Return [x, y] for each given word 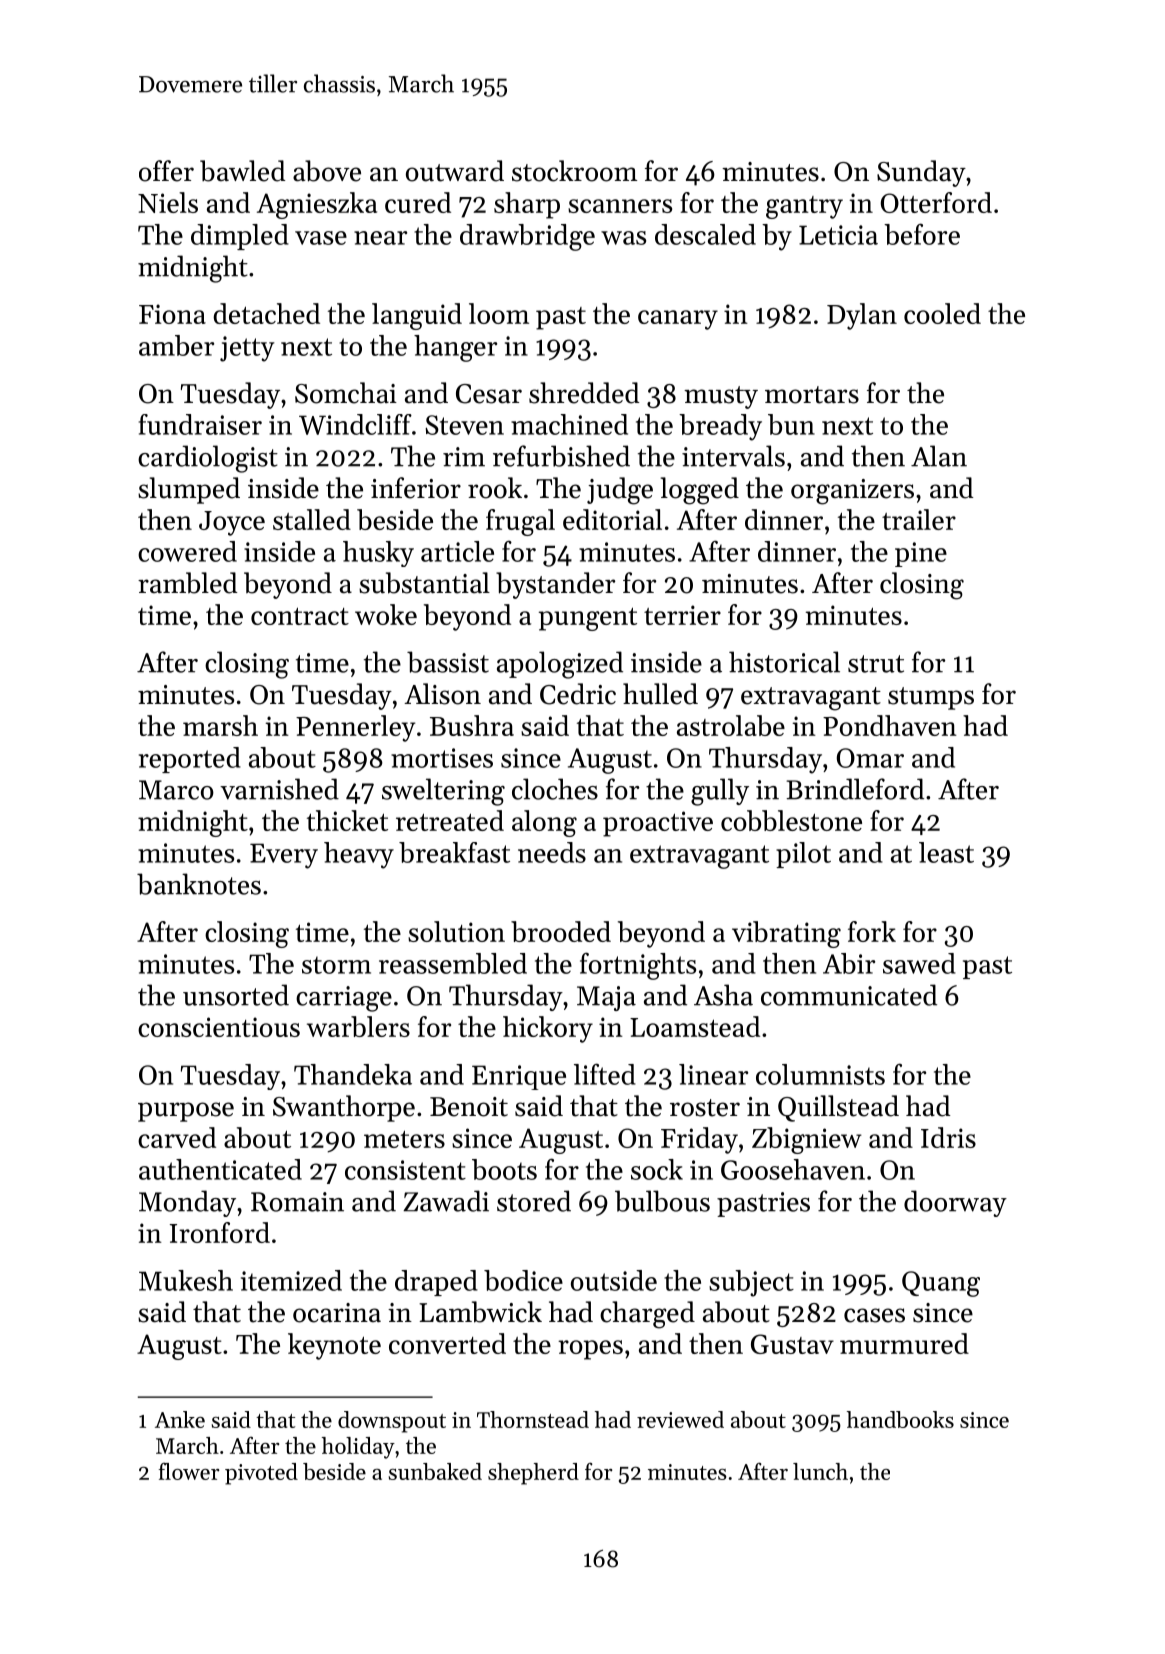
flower [189, 1471]
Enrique [519, 1077]
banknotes [199, 884]
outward [455, 171]
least [946, 852]
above [327, 171]
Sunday [921, 173]
